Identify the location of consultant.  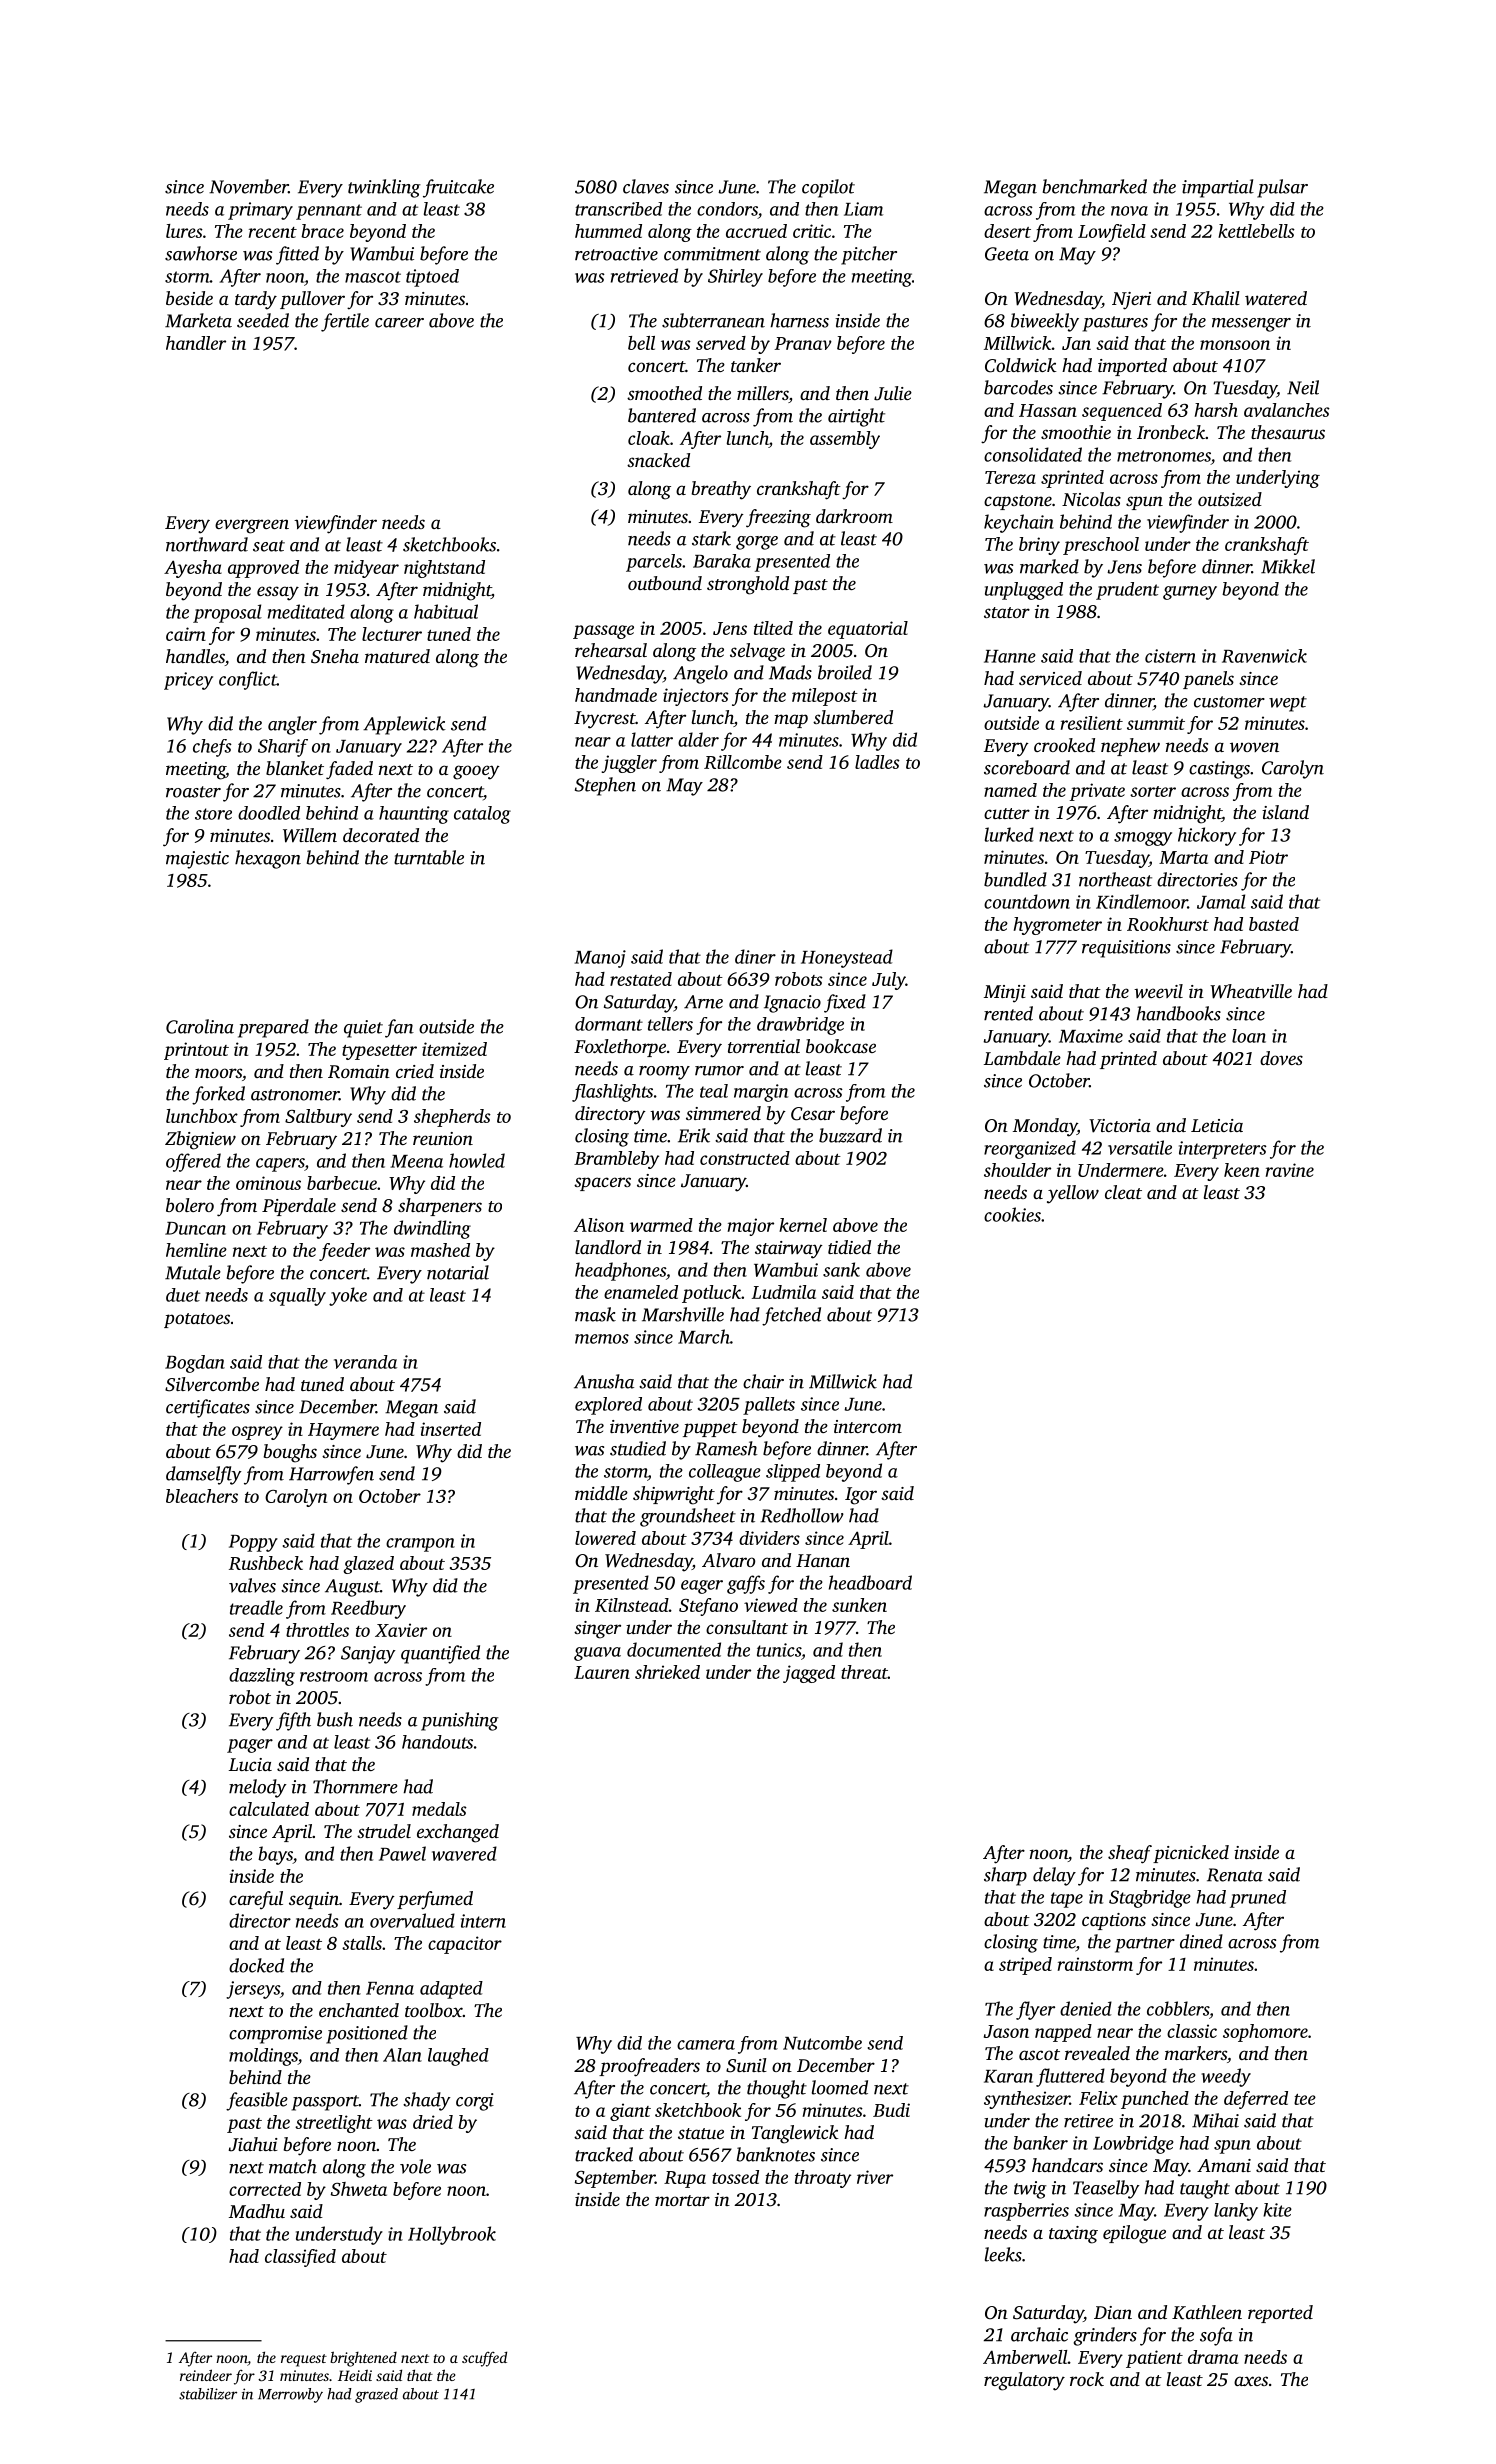
(747, 1627).
